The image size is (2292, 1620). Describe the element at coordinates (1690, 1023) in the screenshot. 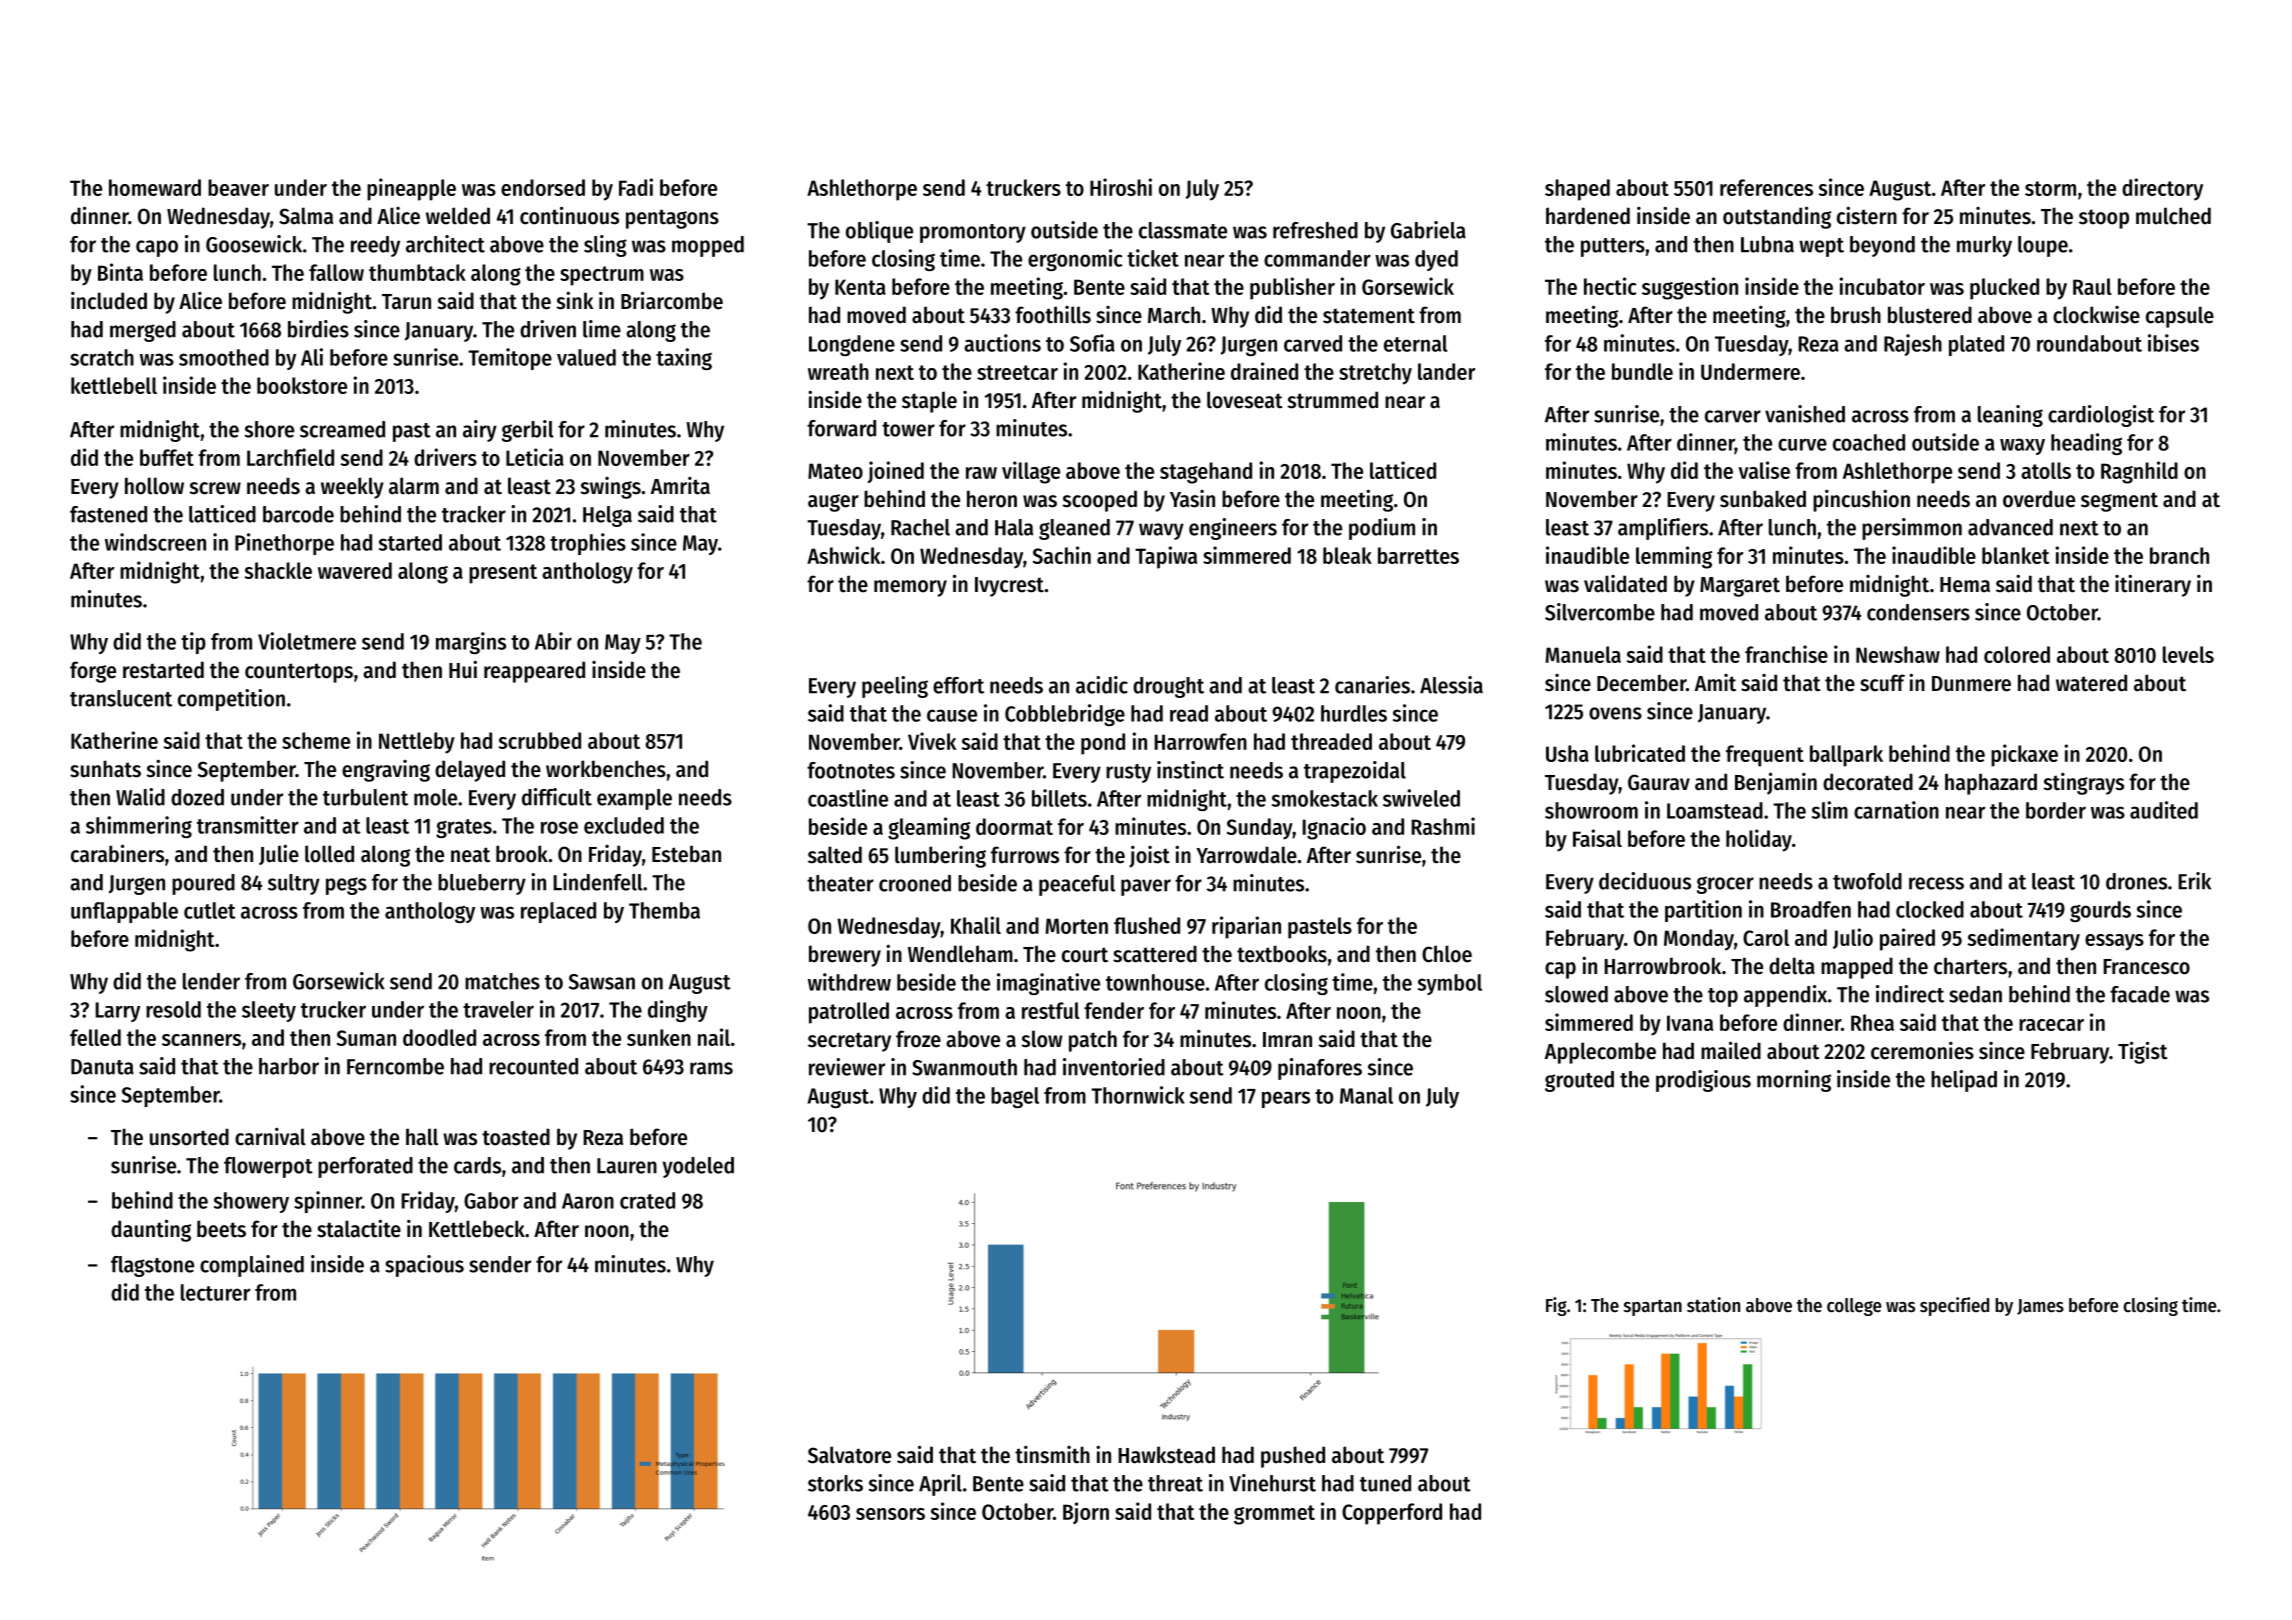

I see `Ivana` at that location.
